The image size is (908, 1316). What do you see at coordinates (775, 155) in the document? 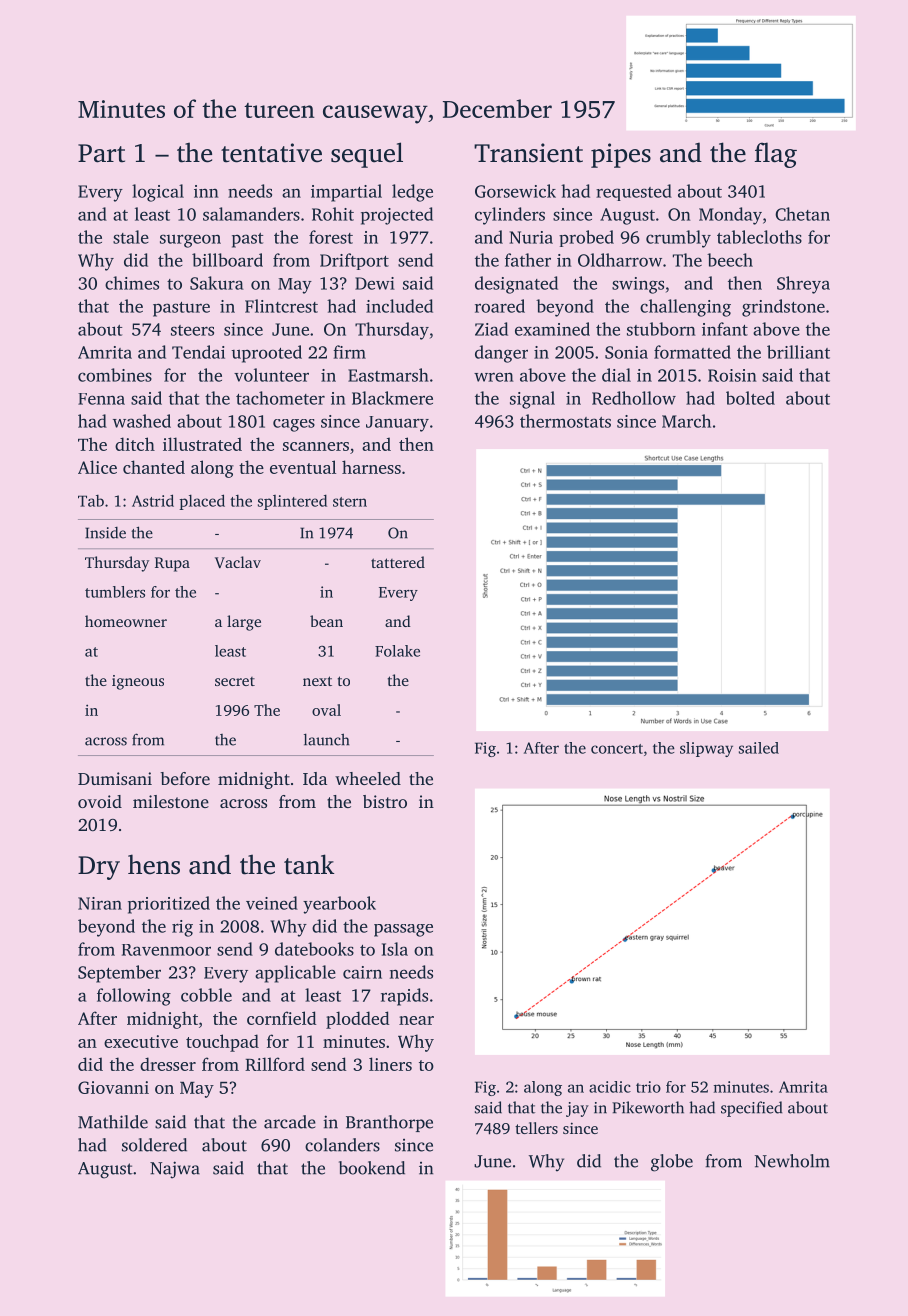
I see `flag` at bounding box center [775, 155].
